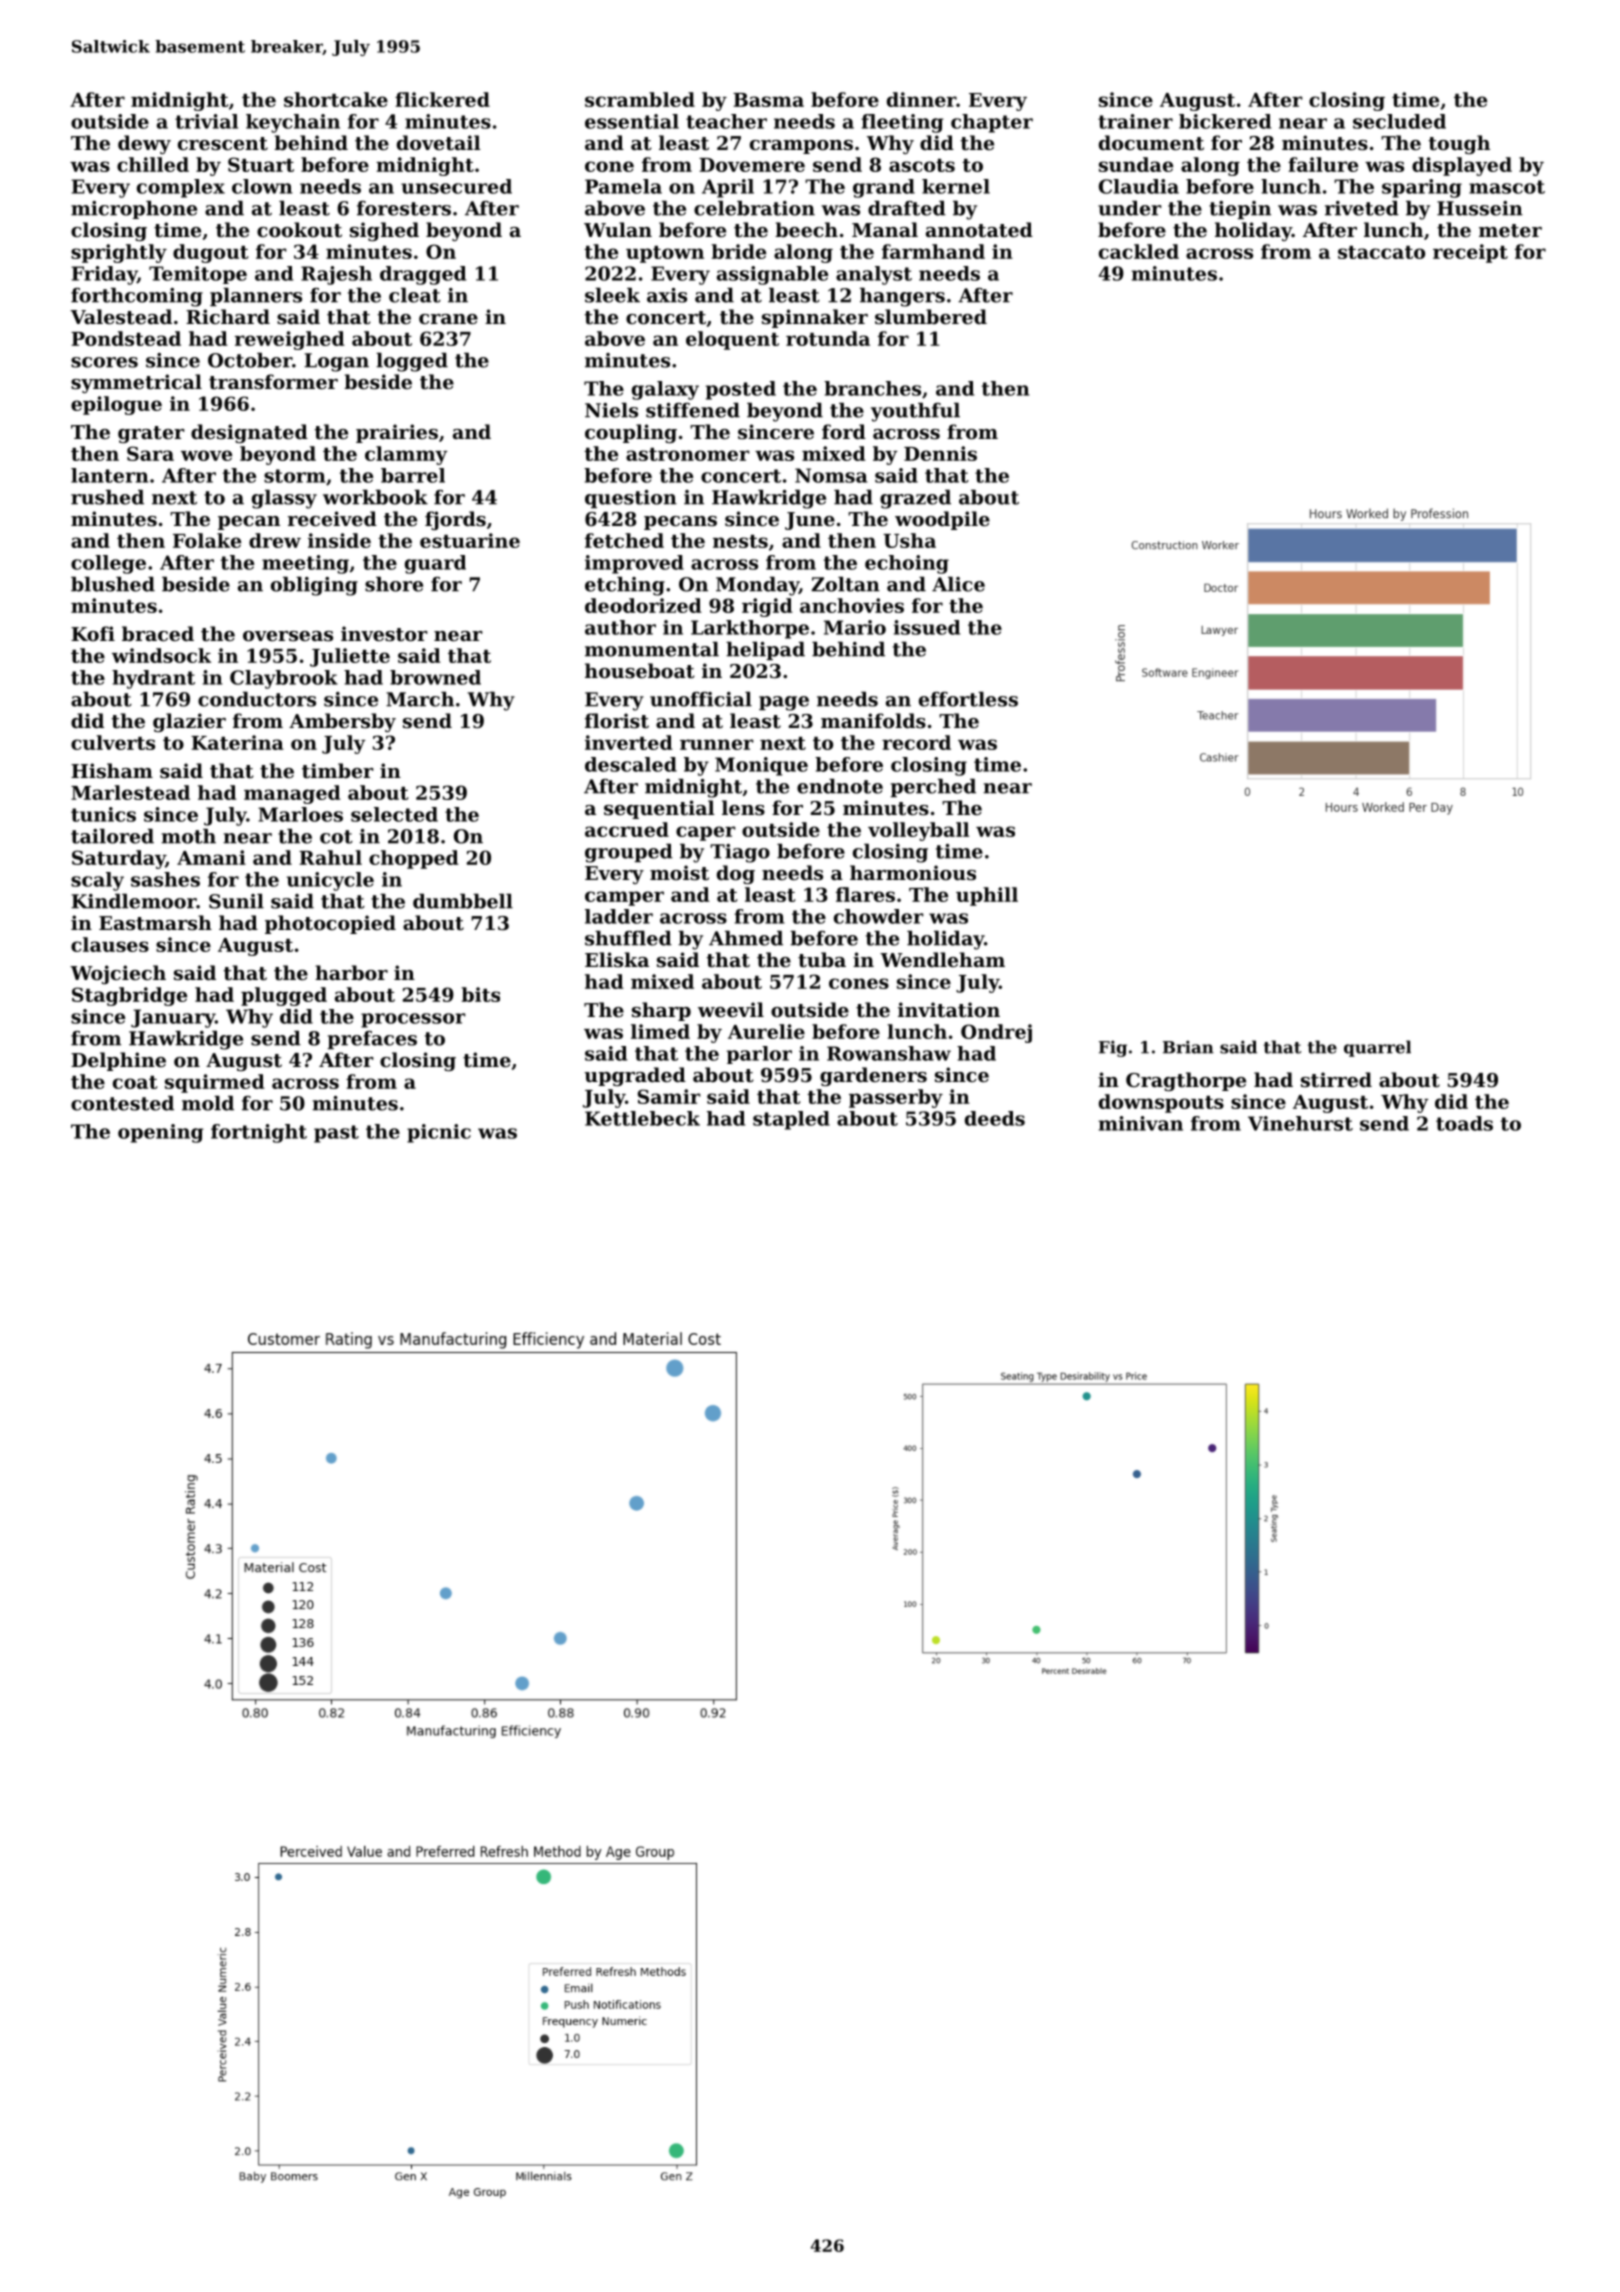 This document has height=2292, width=1620. I want to click on mascot, so click(1507, 187).
